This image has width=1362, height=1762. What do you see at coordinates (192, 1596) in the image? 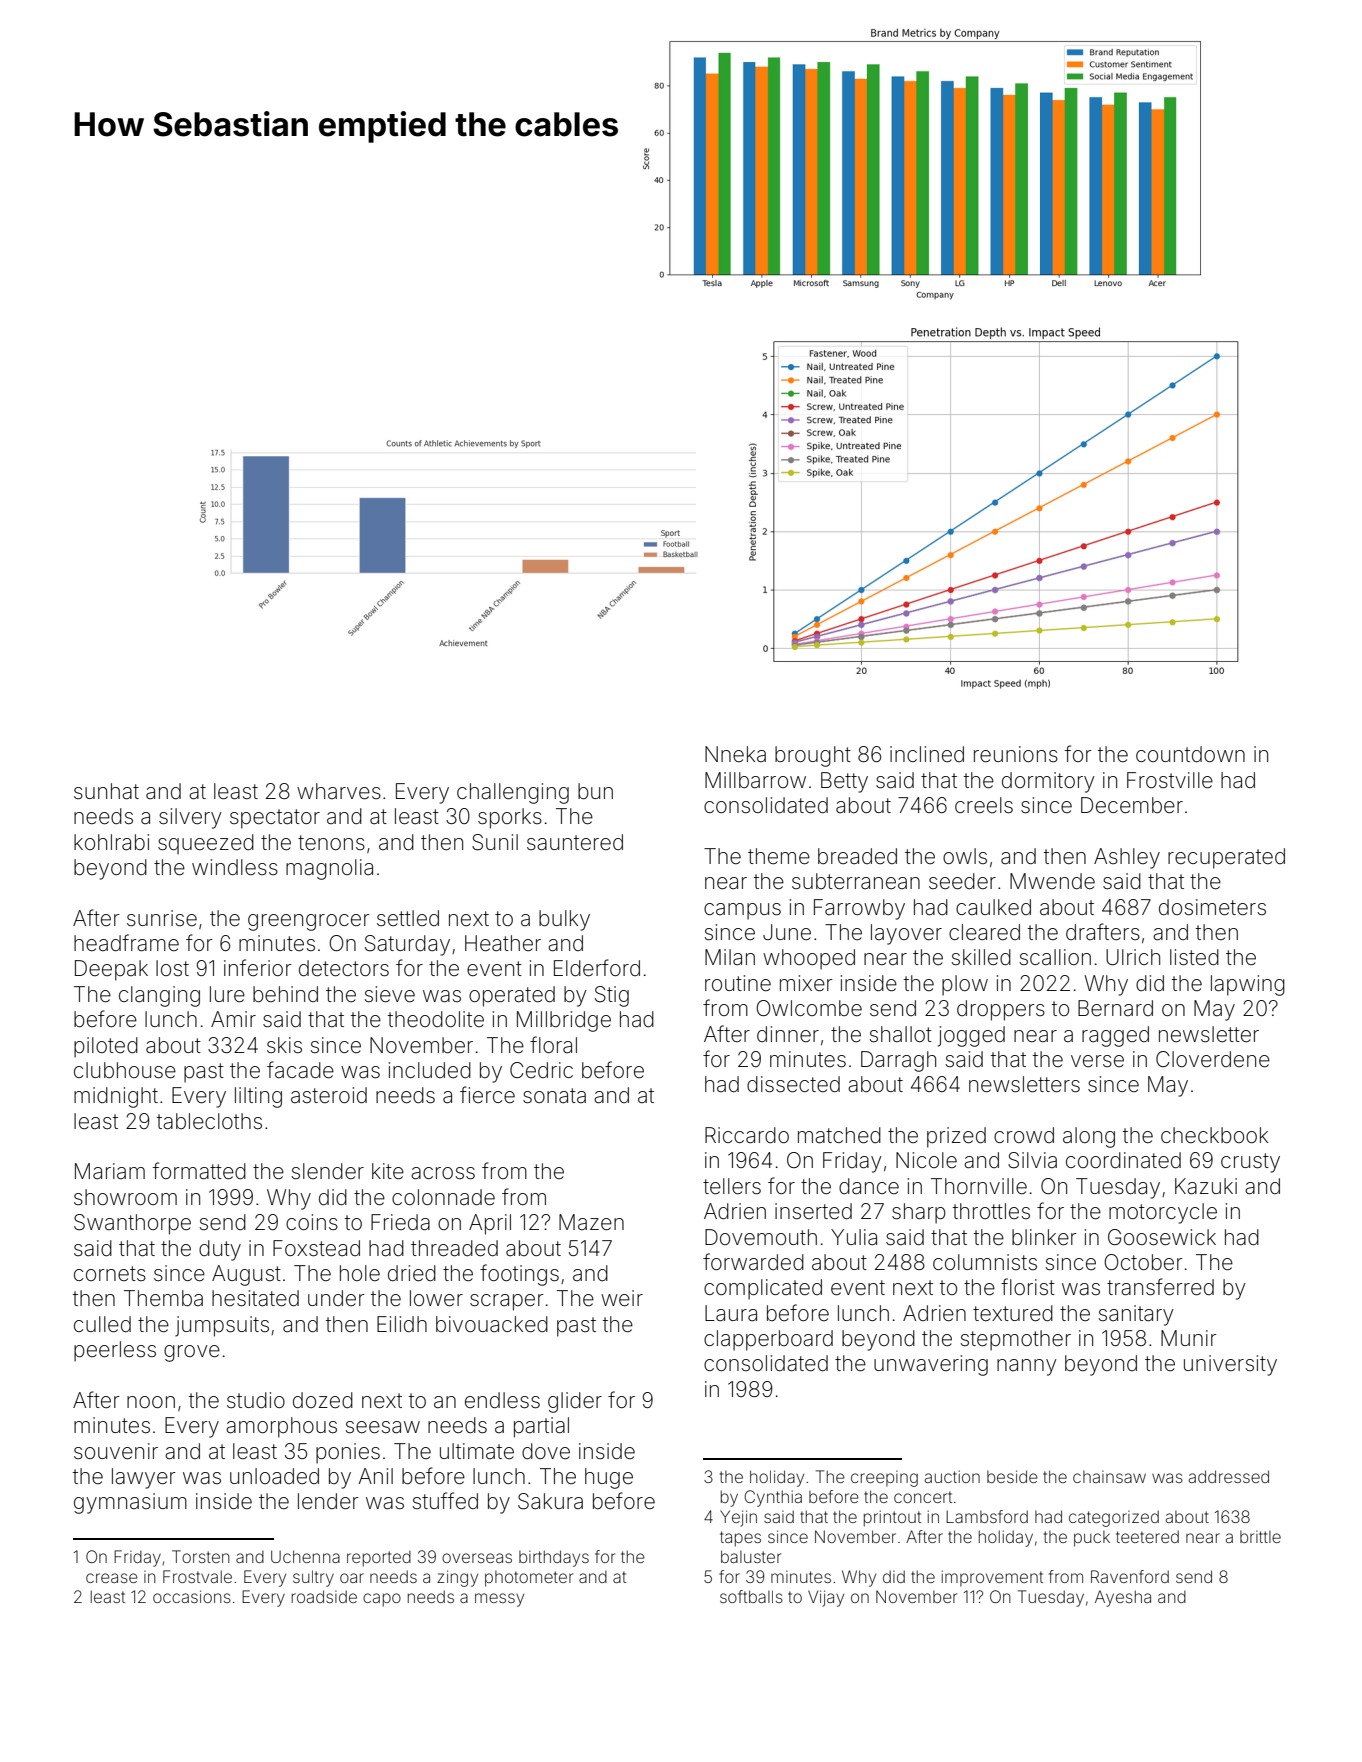
I see `occasions` at bounding box center [192, 1596].
